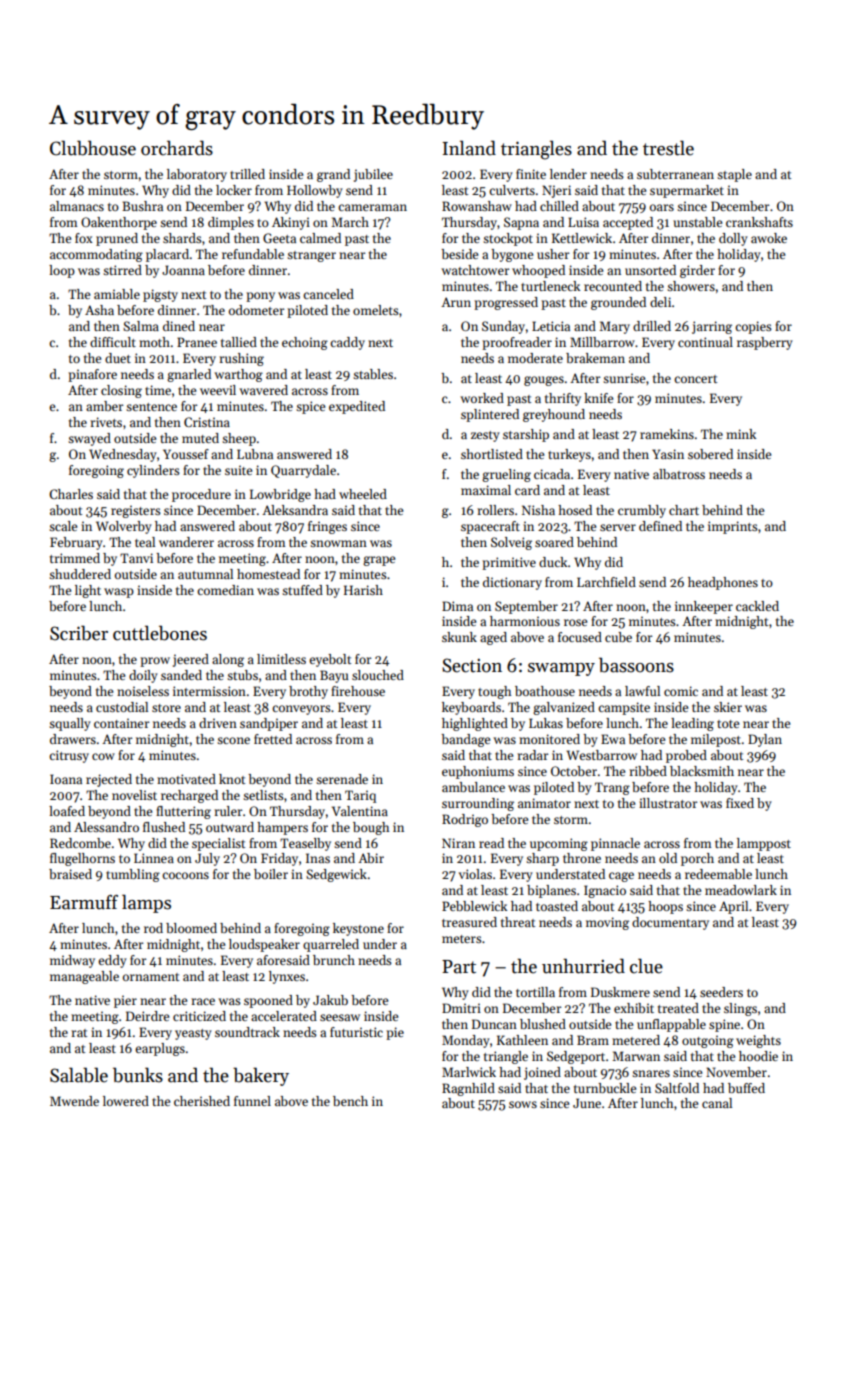 The image size is (849, 1400). Describe the element at coordinates (733, 907) in the screenshot. I see `April` at that location.
